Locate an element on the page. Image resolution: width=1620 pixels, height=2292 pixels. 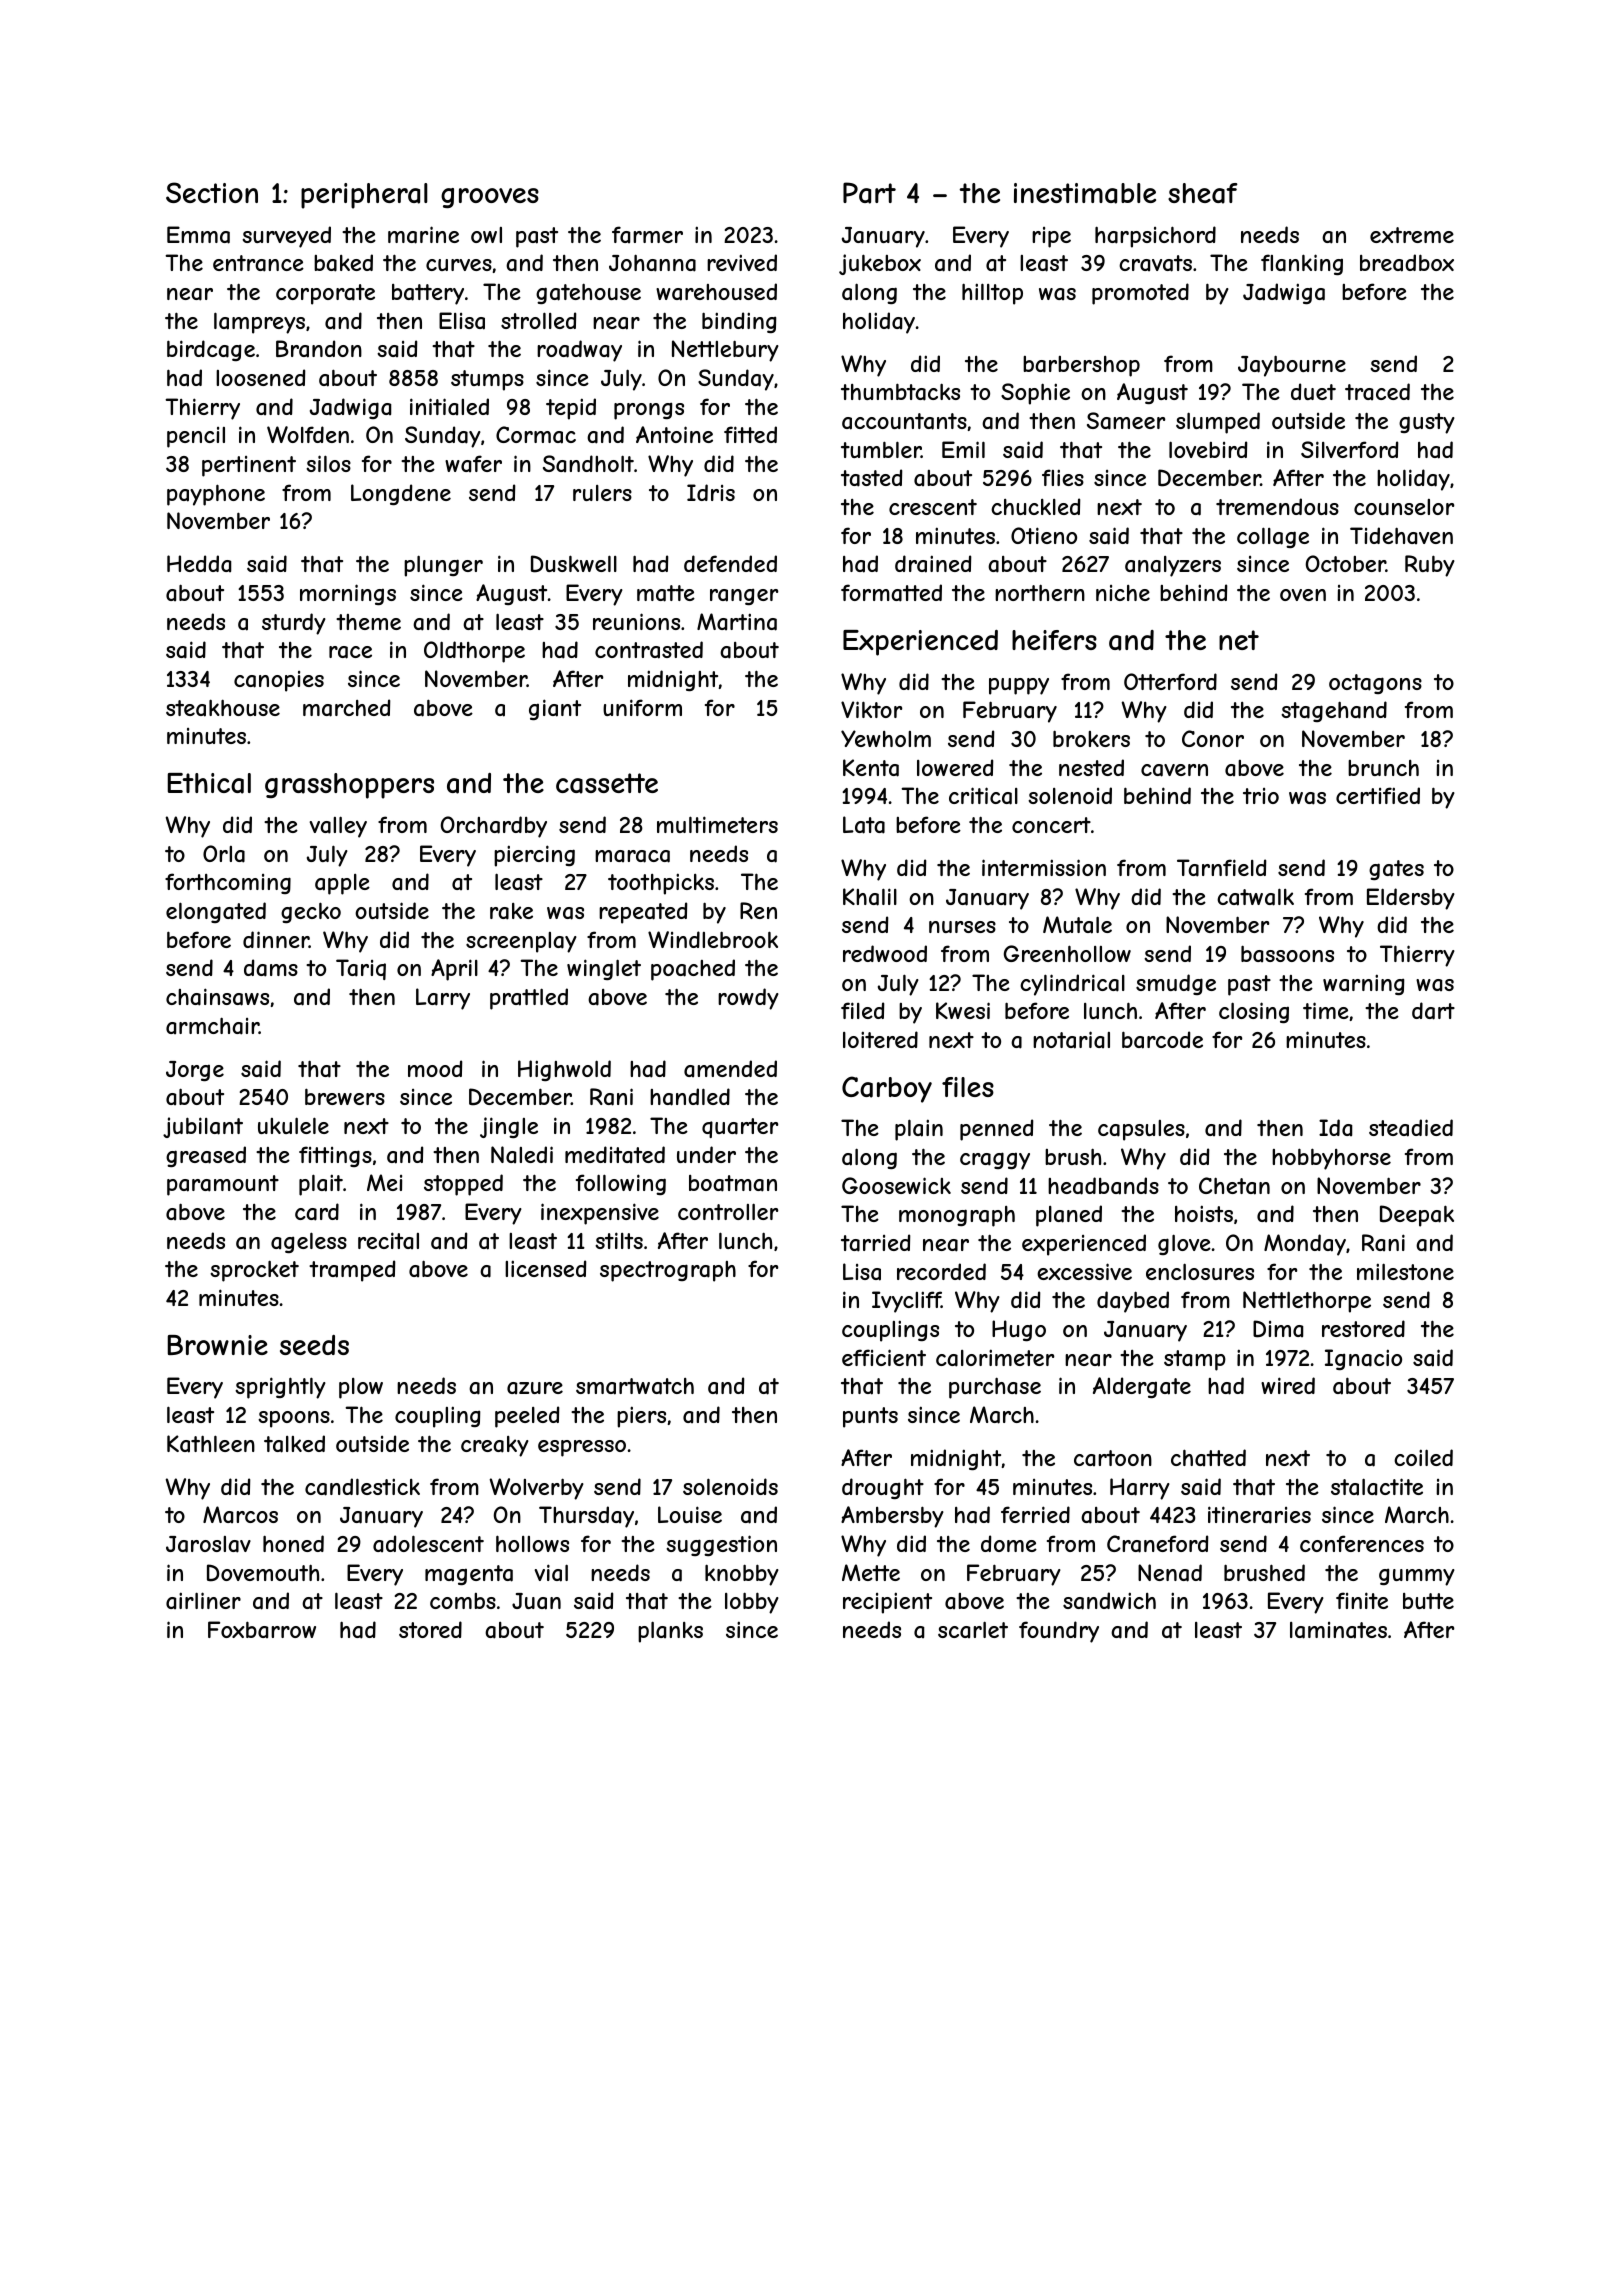
pencil is located at coordinates (196, 437).
